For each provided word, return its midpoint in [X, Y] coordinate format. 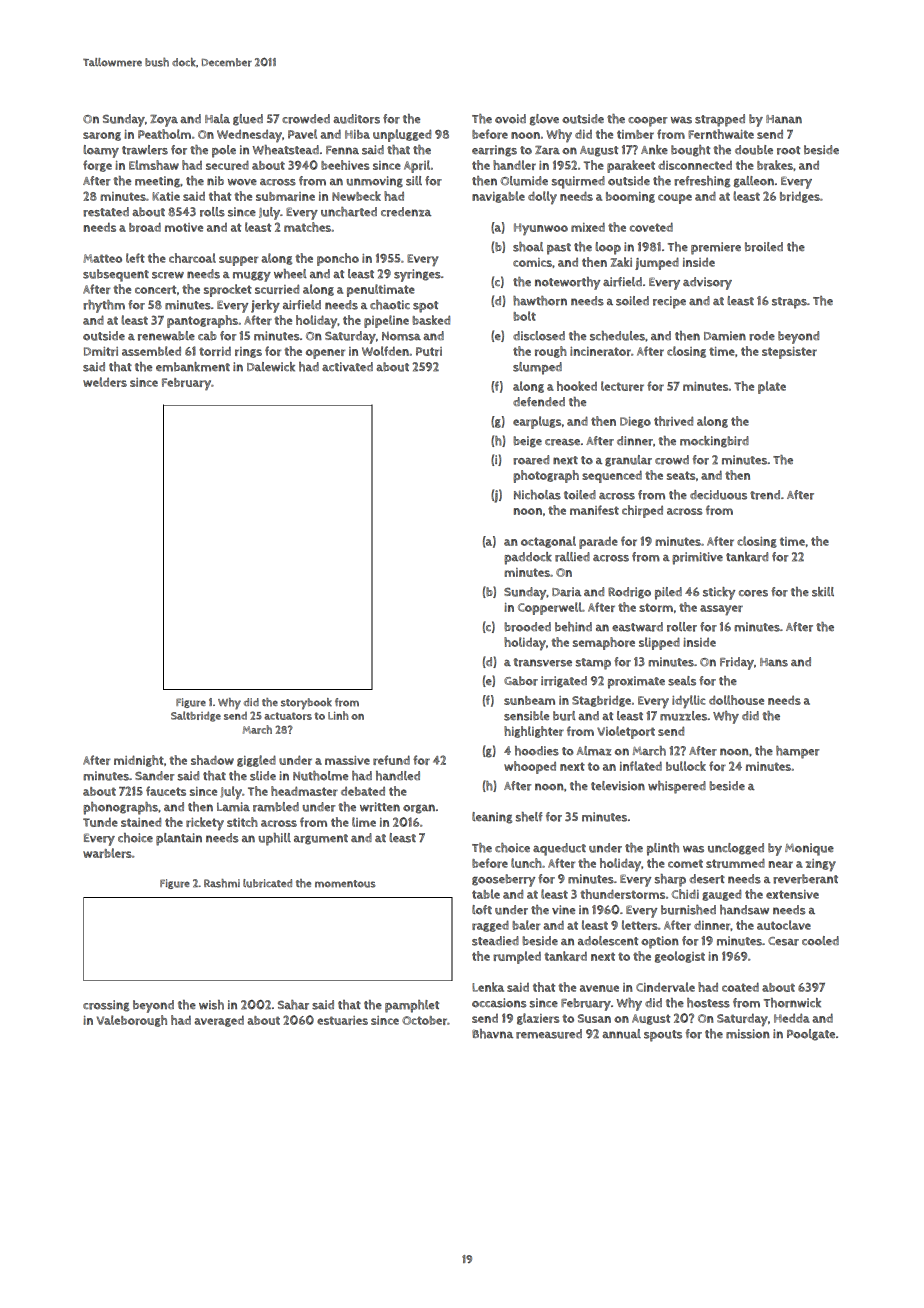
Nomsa [401, 336]
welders [105, 382]
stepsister [789, 353]
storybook [306, 704]
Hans [774, 662]
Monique [809, 849]
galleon [754, 182]
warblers [107, 853]
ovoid [510, 119]
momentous [345, 884]
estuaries [342, 1020]
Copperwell [550, 608]
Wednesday [249, 136]
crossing [106, 1006]
